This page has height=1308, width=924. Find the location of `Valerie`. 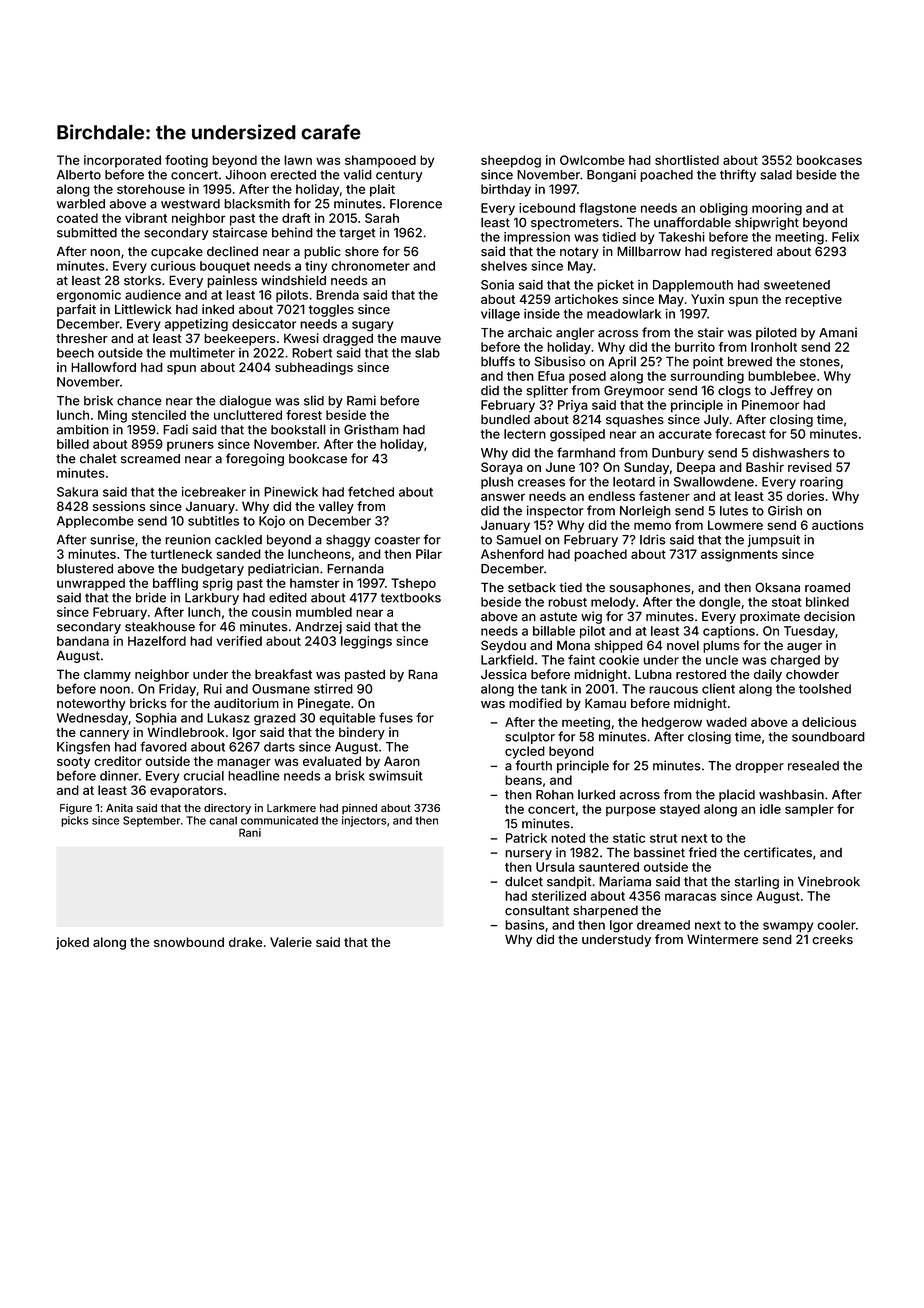

Valerie is located at coordinates (291, 942).
